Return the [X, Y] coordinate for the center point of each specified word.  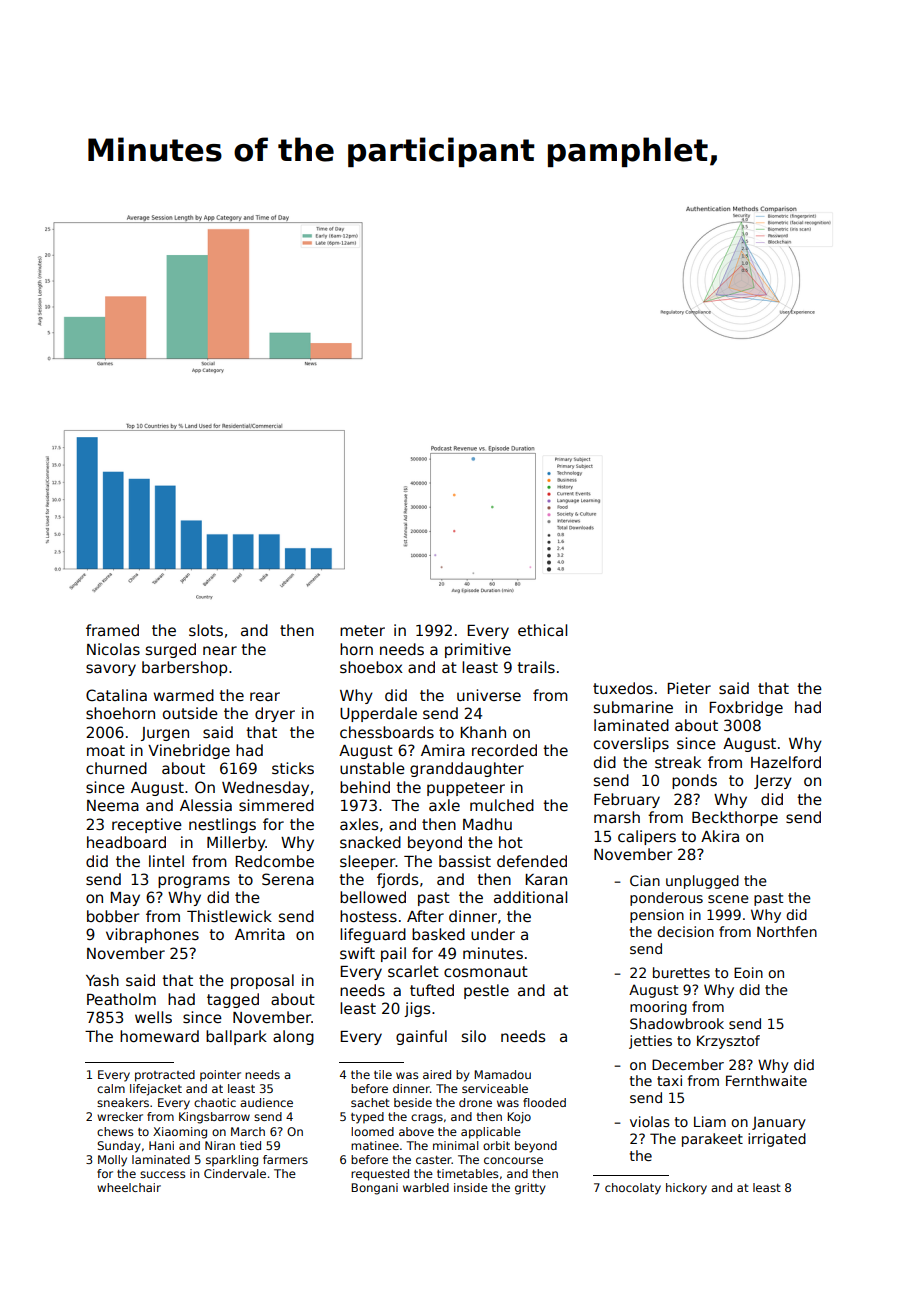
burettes [681, 972]
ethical [542, 630]
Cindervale [235, 1173]
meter [362, 630]
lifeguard [373, 935]
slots [206, 630]
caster [434, 1160]
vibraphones [152, 935]
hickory [686, 1189]
